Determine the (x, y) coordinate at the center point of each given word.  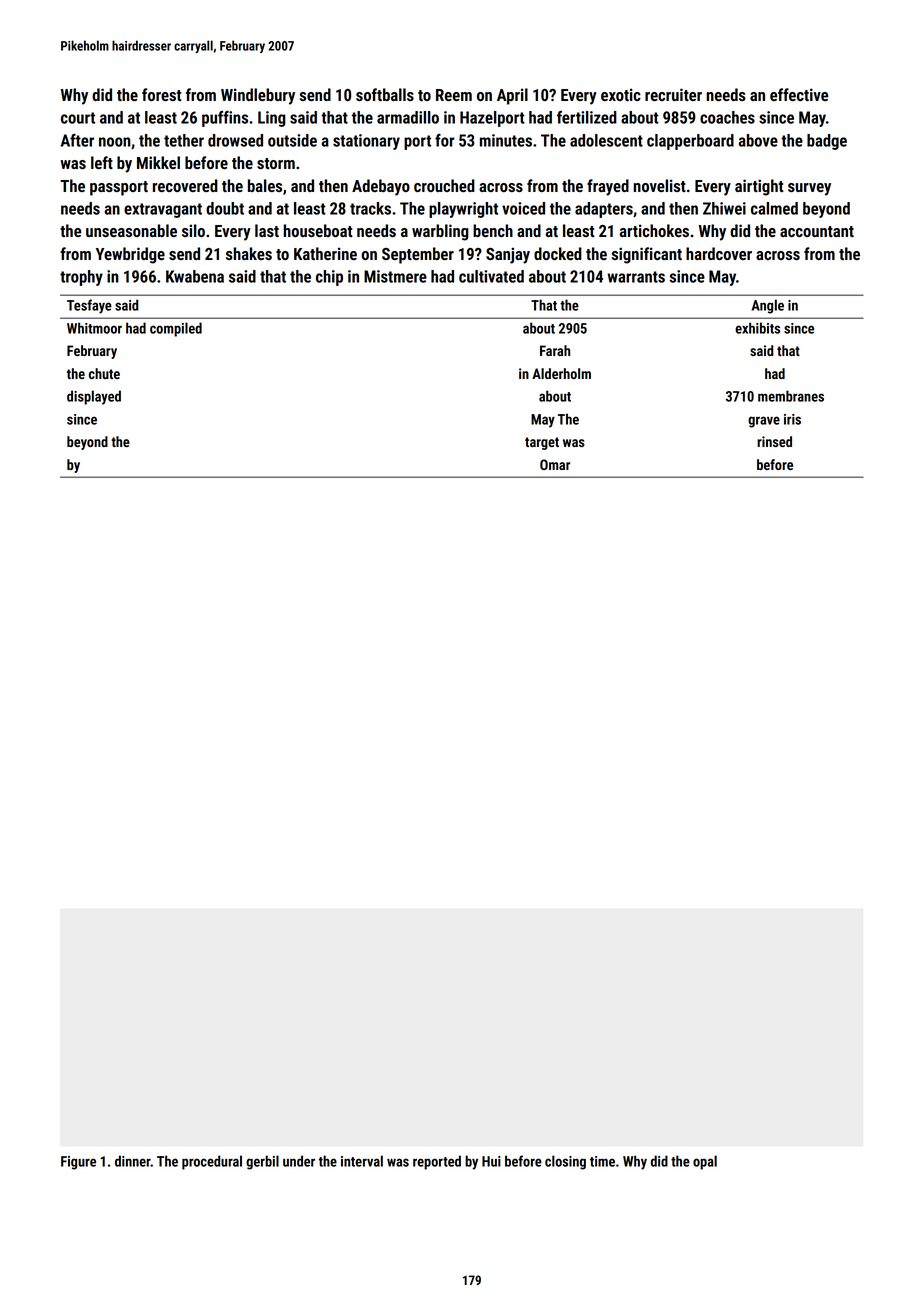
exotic (621, 94)
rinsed (774, 441)
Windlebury (258, 96)
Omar (555, 464)
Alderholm (561, 373)
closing (565, 1162)
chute (104, 373)
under (299, 1161)
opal (705, 1162)
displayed (94, 397)
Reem (454, 95)
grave (764, 422)
